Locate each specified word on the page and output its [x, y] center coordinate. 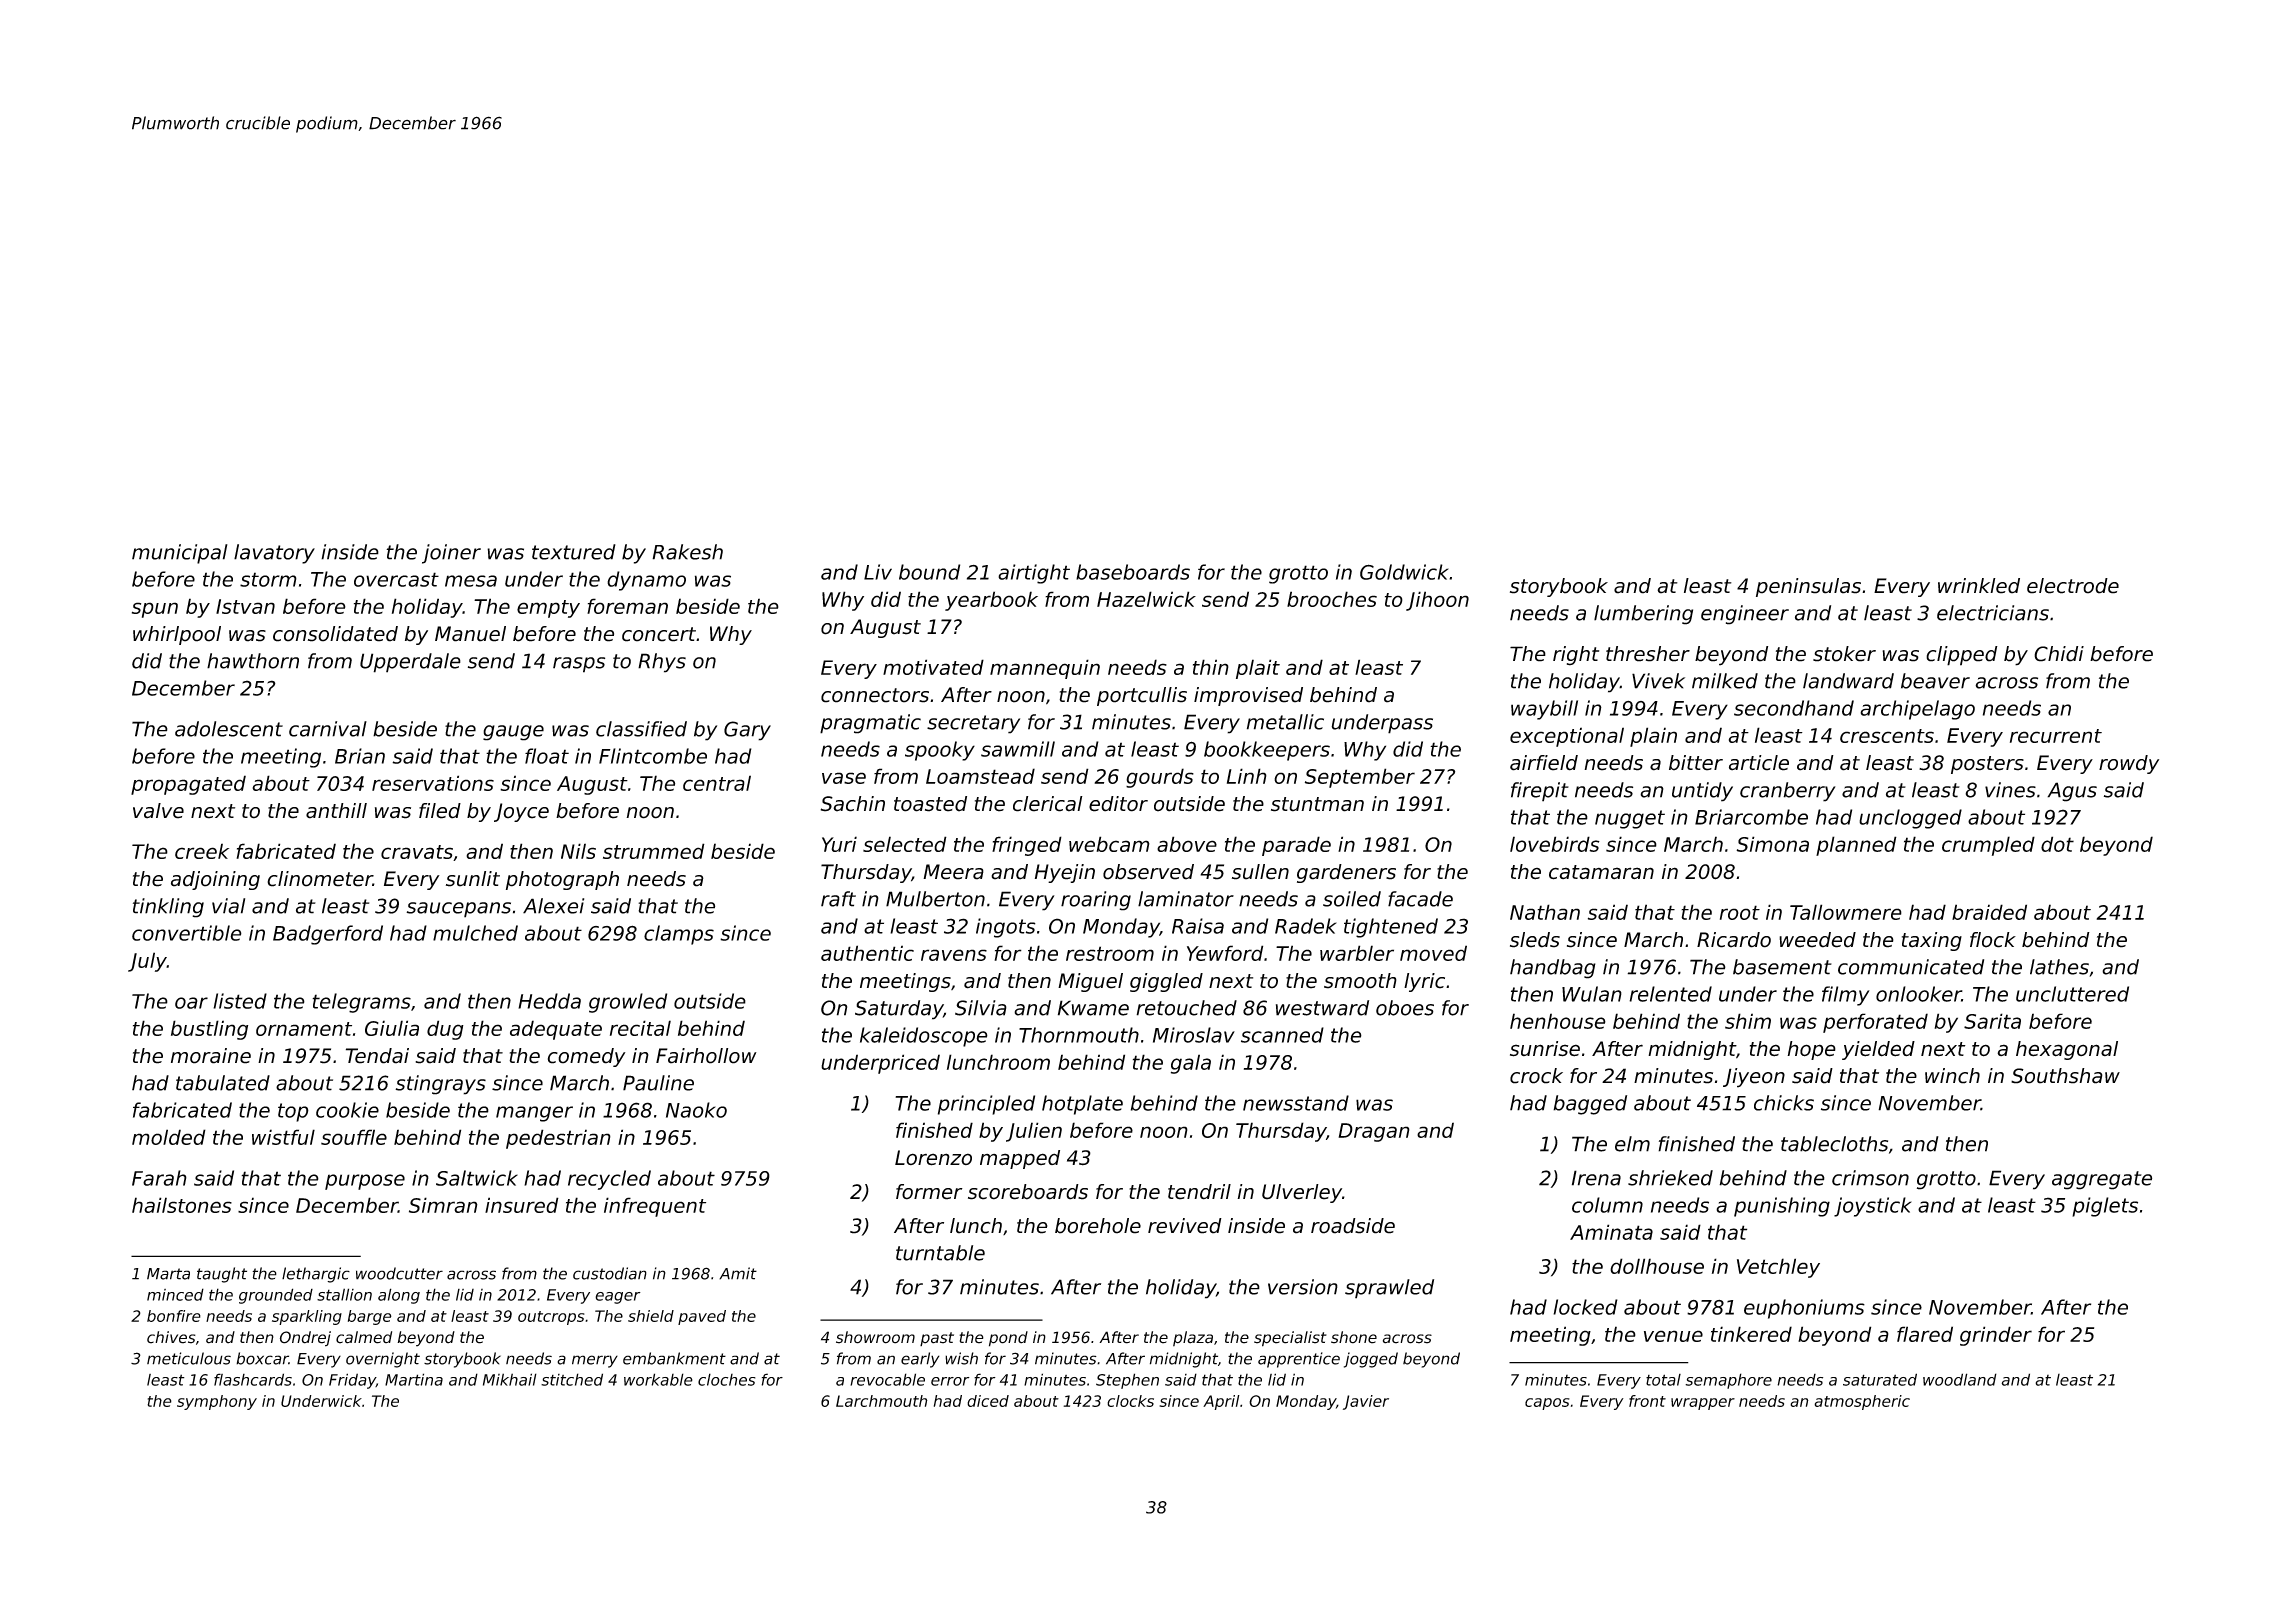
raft [838, 899]
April [1221, 1402]
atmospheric [1862, 1402]
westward [1322, 1008]
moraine [211, 1056]
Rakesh [687, 552]
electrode [2073, 586]
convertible [187, 933]
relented [1670, 994]
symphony [217, 1402]
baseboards [1133, 572]
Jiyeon [1754, 1078]
